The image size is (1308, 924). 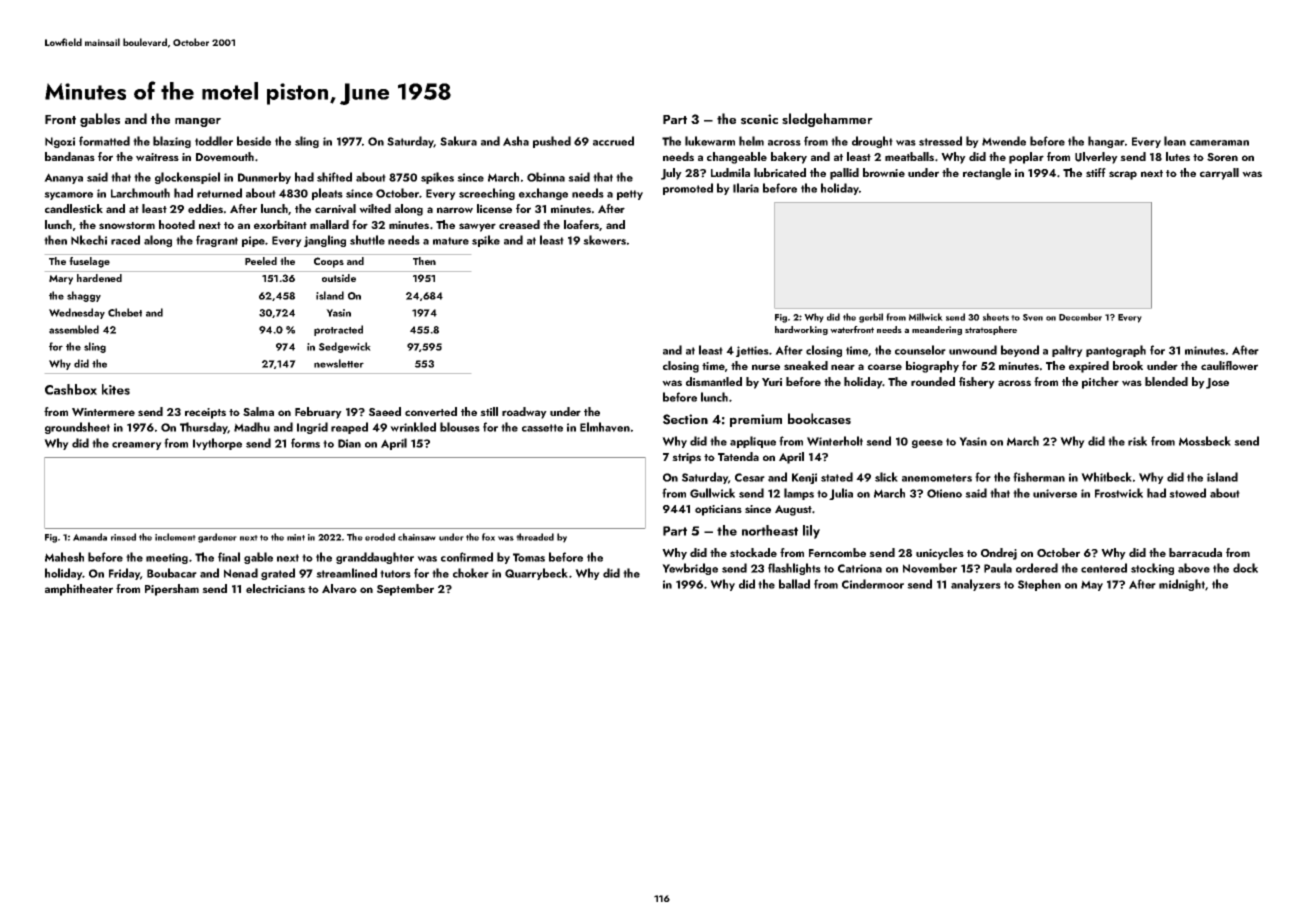 I want to click on manger, so click(x=198, y=122).
